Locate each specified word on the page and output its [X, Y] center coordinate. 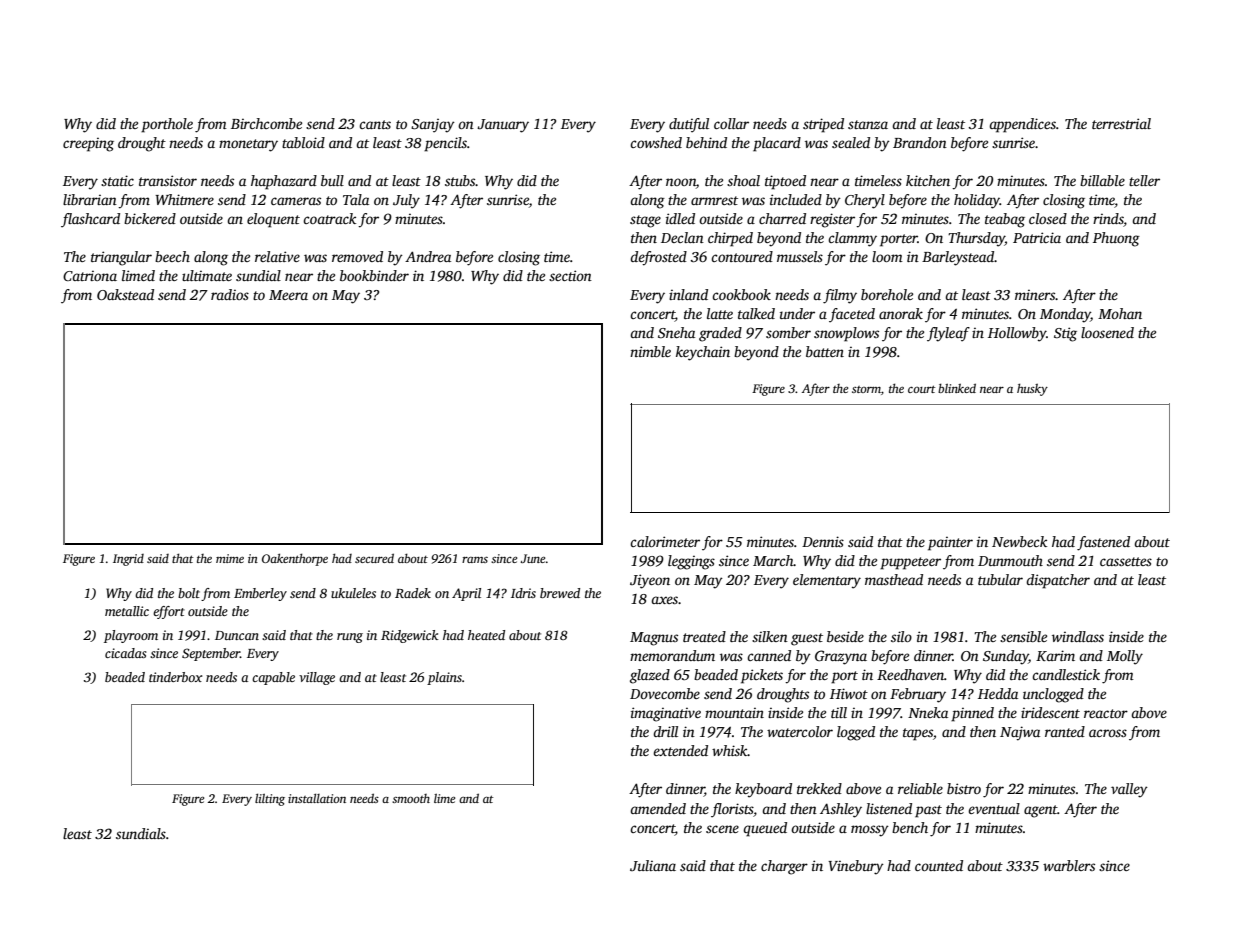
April [466, 594]
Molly [1125, 657]
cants [375, 124]
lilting [270, 799]
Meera [288, 295]
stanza [868, 124]
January [503, 126]
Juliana [653, 865]
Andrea [428, 256]
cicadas [126, 653]
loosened [1107, 332]
